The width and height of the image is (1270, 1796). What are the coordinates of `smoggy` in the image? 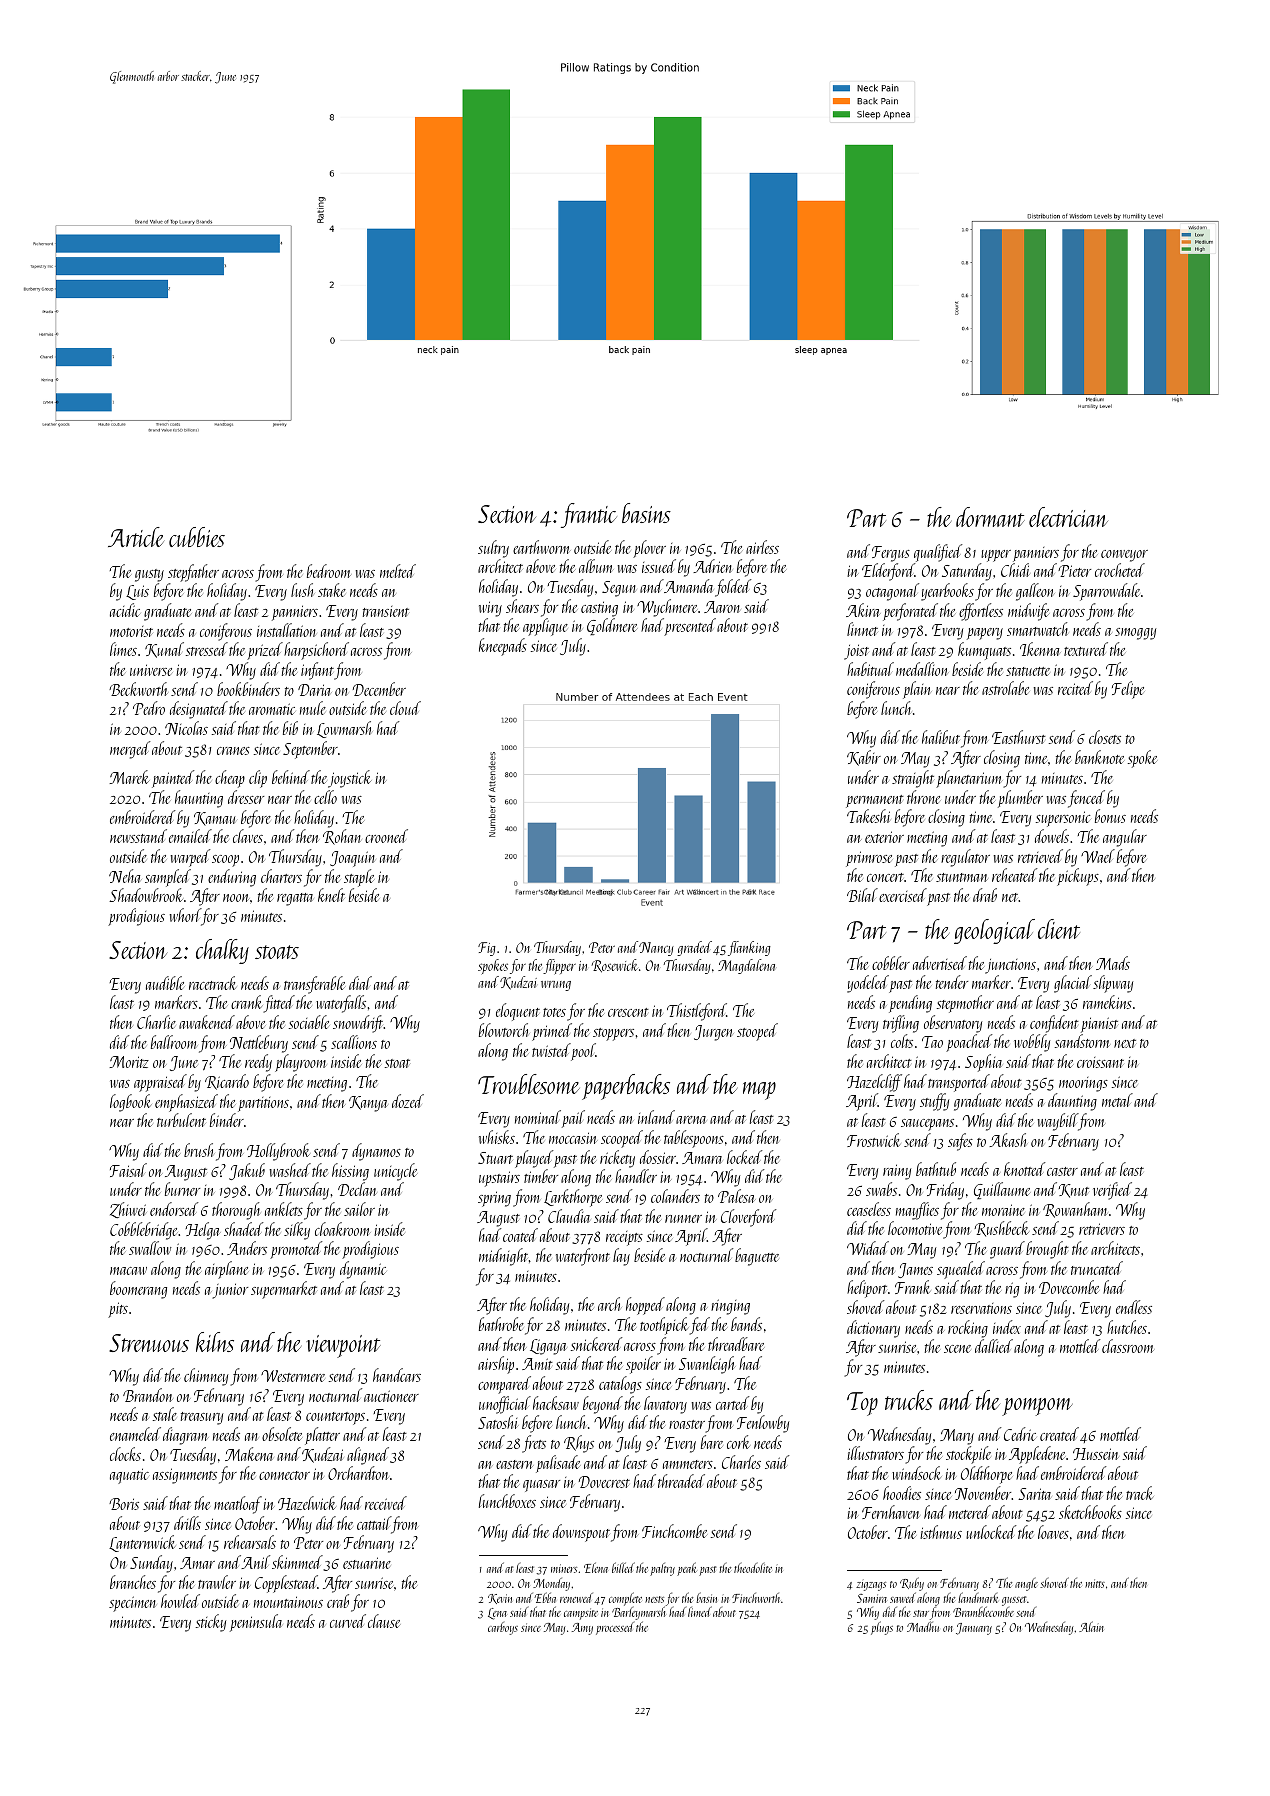 It's located at (1135, 634).
